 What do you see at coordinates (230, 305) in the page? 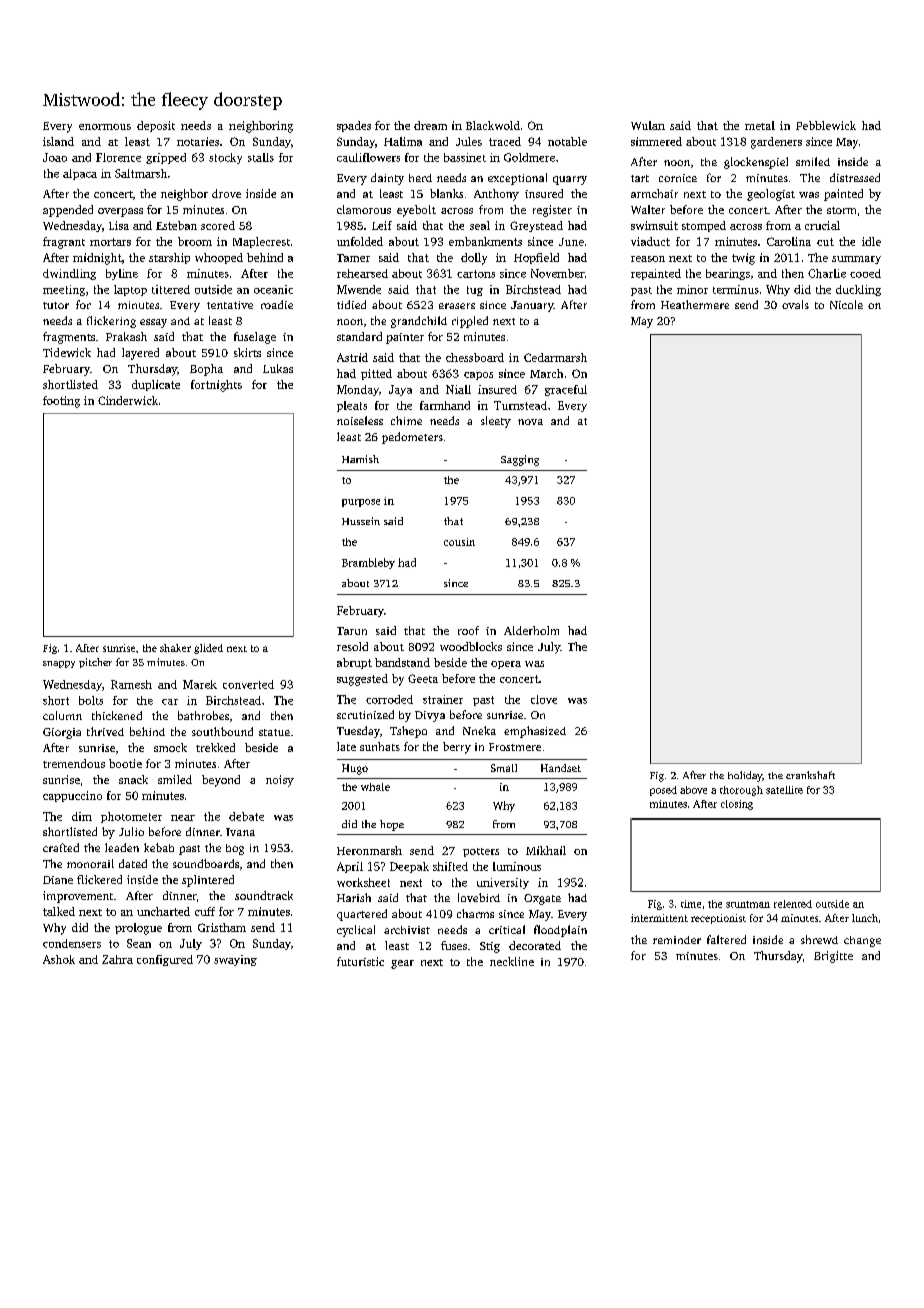
I see `tentative` at bounding box center [230, 305].
